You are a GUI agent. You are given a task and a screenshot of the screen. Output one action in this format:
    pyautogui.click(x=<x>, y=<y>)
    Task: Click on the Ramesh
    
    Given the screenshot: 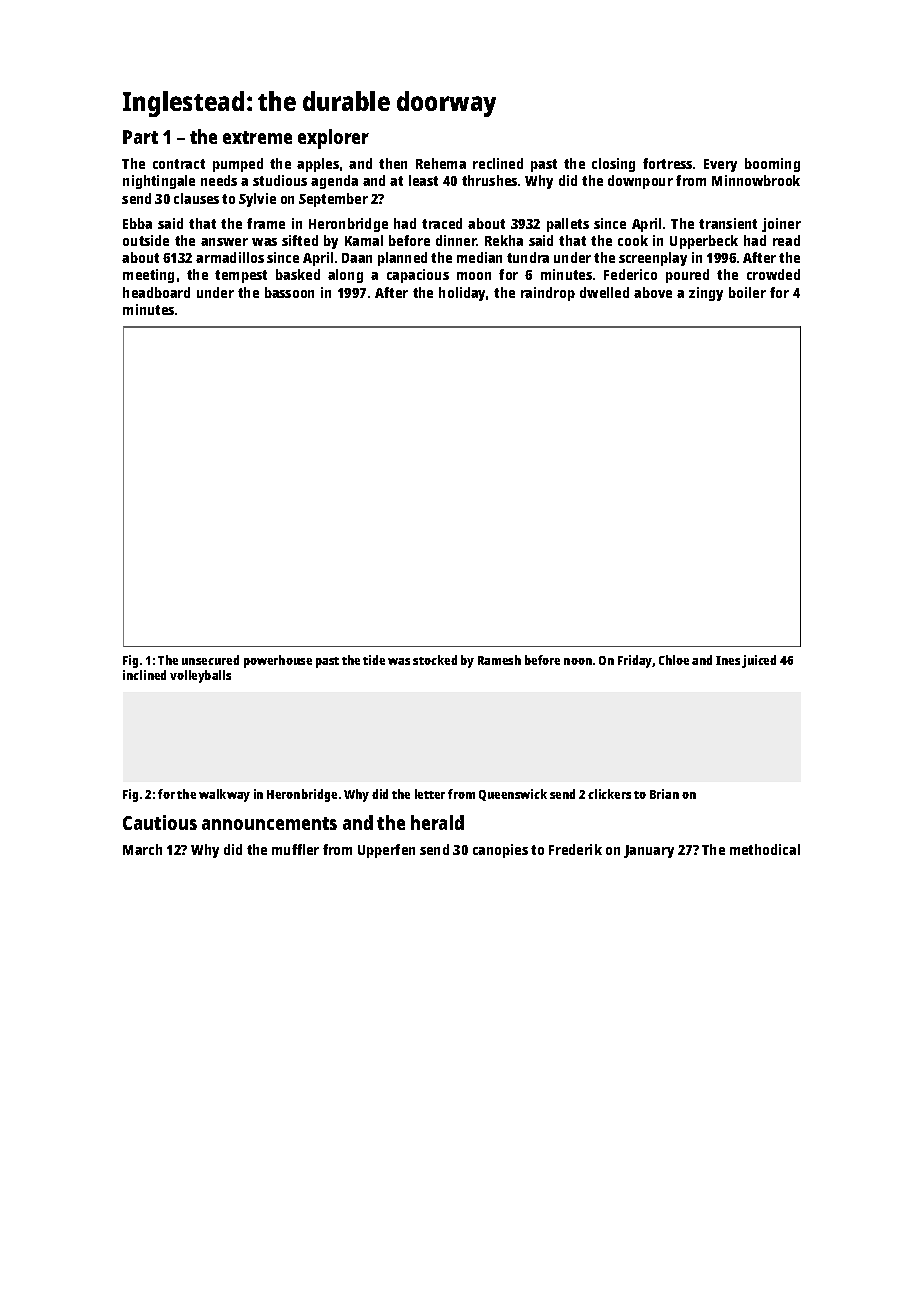 What is the action you would take?
    pyautogui.click(x=499, y=660)
